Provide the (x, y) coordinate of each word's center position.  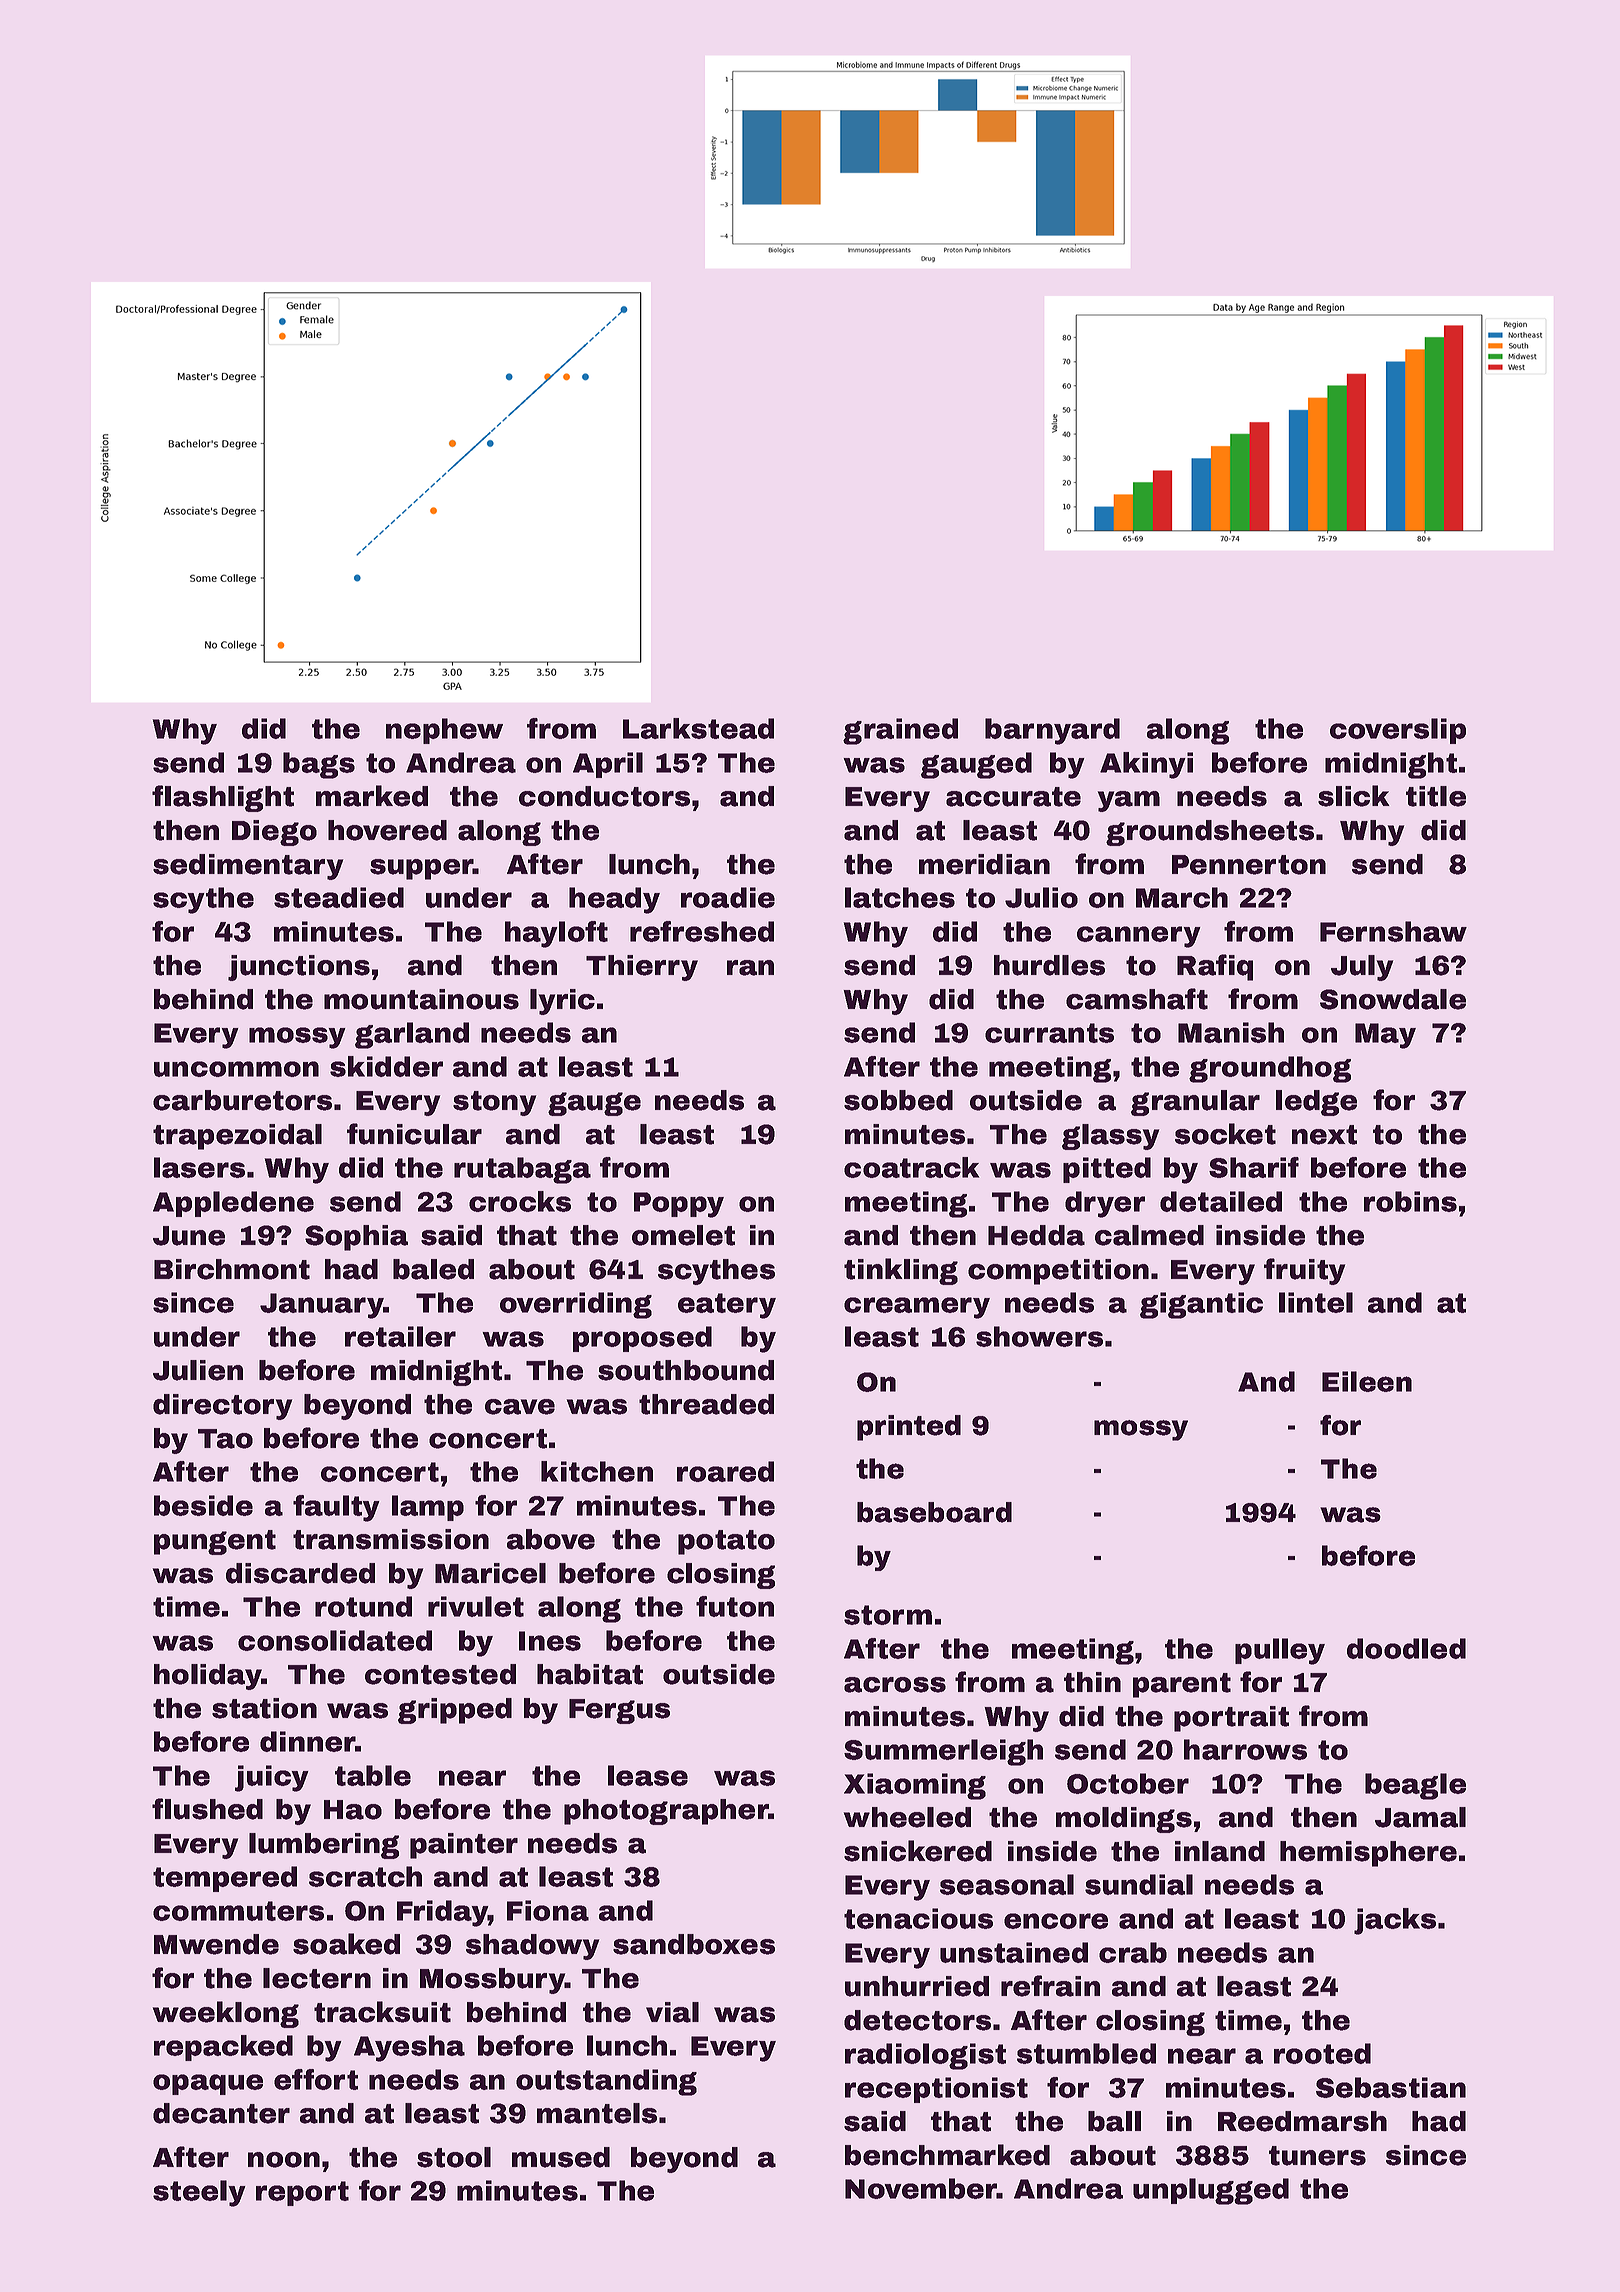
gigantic (1201, 1305)
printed (909, 1428)
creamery (917, 1308)
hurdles (1049, 965)
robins (1410, 1201)
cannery (1139, 937)
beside (203, 1505)
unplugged (1211, 2191)
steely (199, 2193)
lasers (199, 1167)
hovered (387, 830)
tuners (1317, 2156)
